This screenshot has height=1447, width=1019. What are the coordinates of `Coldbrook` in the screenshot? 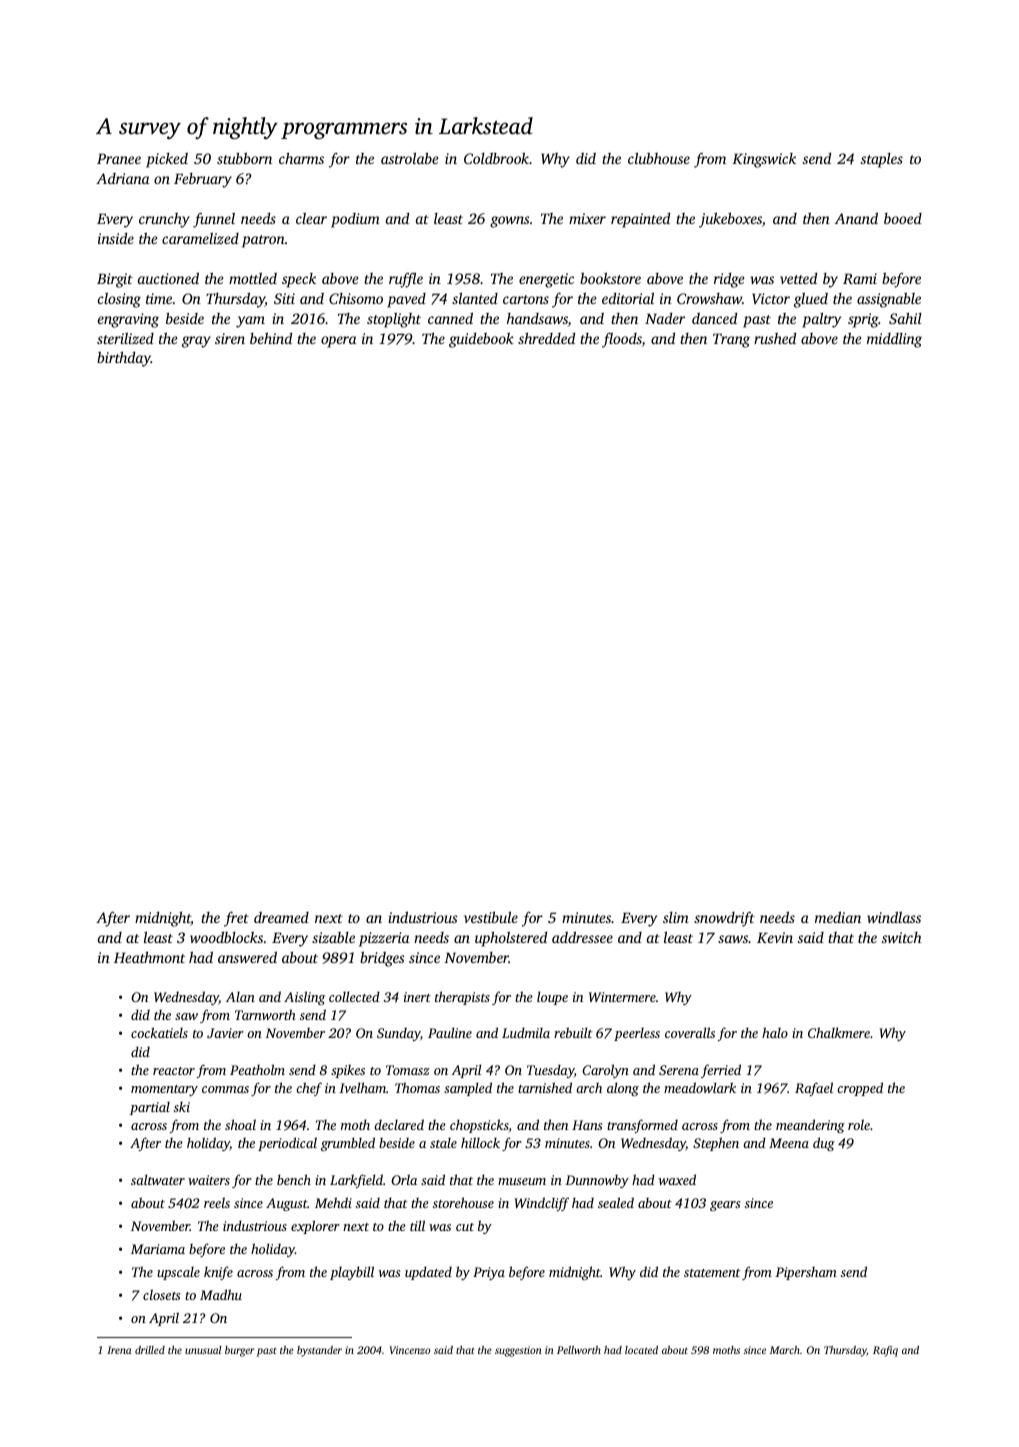 It's located at (496, 158).
